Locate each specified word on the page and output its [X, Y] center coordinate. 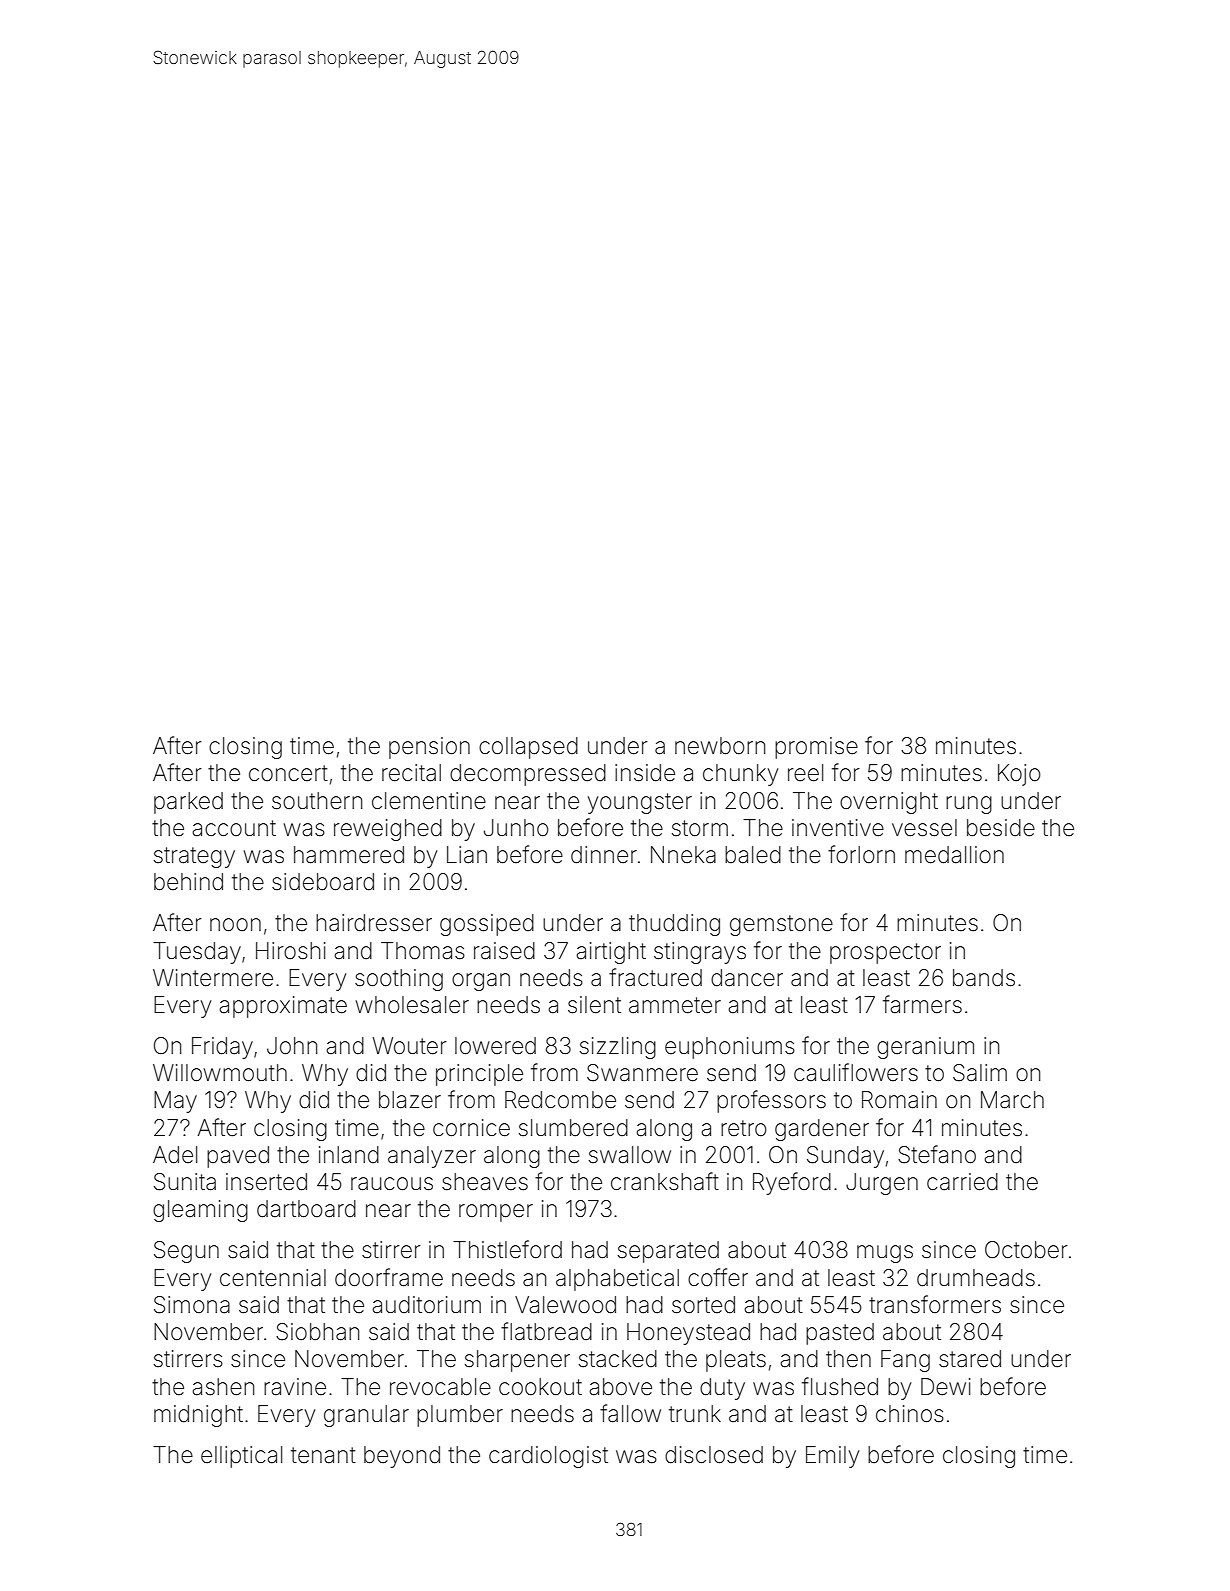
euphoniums [730, 1048]
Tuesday [197, 953]
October [1026, 1250]
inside [645, 773]
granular [366, 1416]
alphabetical [617, 1280]
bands [984, 978]
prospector [885, 953]
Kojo [1019, 775]
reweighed [388, 830]
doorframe [389, 1277]
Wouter [410, 1046]
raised [504, 951]
